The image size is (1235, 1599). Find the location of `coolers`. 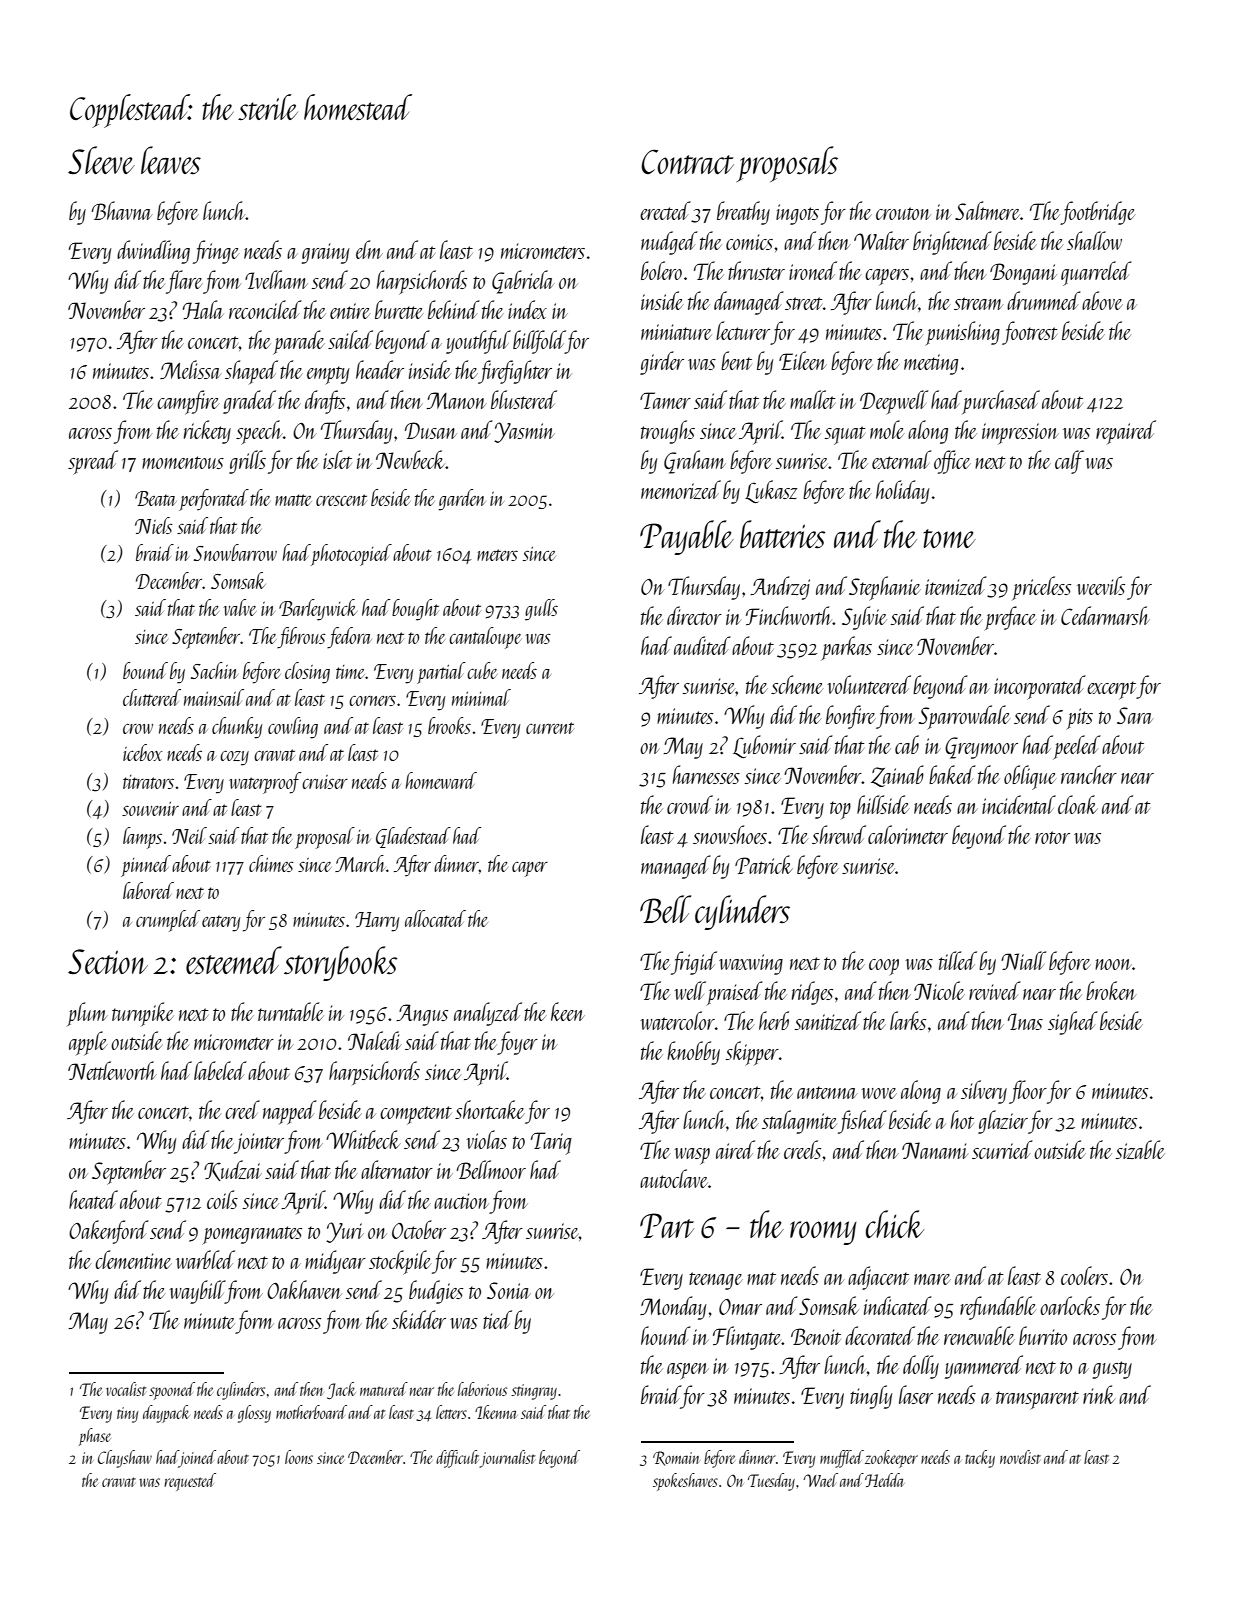

coolers is located at coordinates (1084, 1275).
